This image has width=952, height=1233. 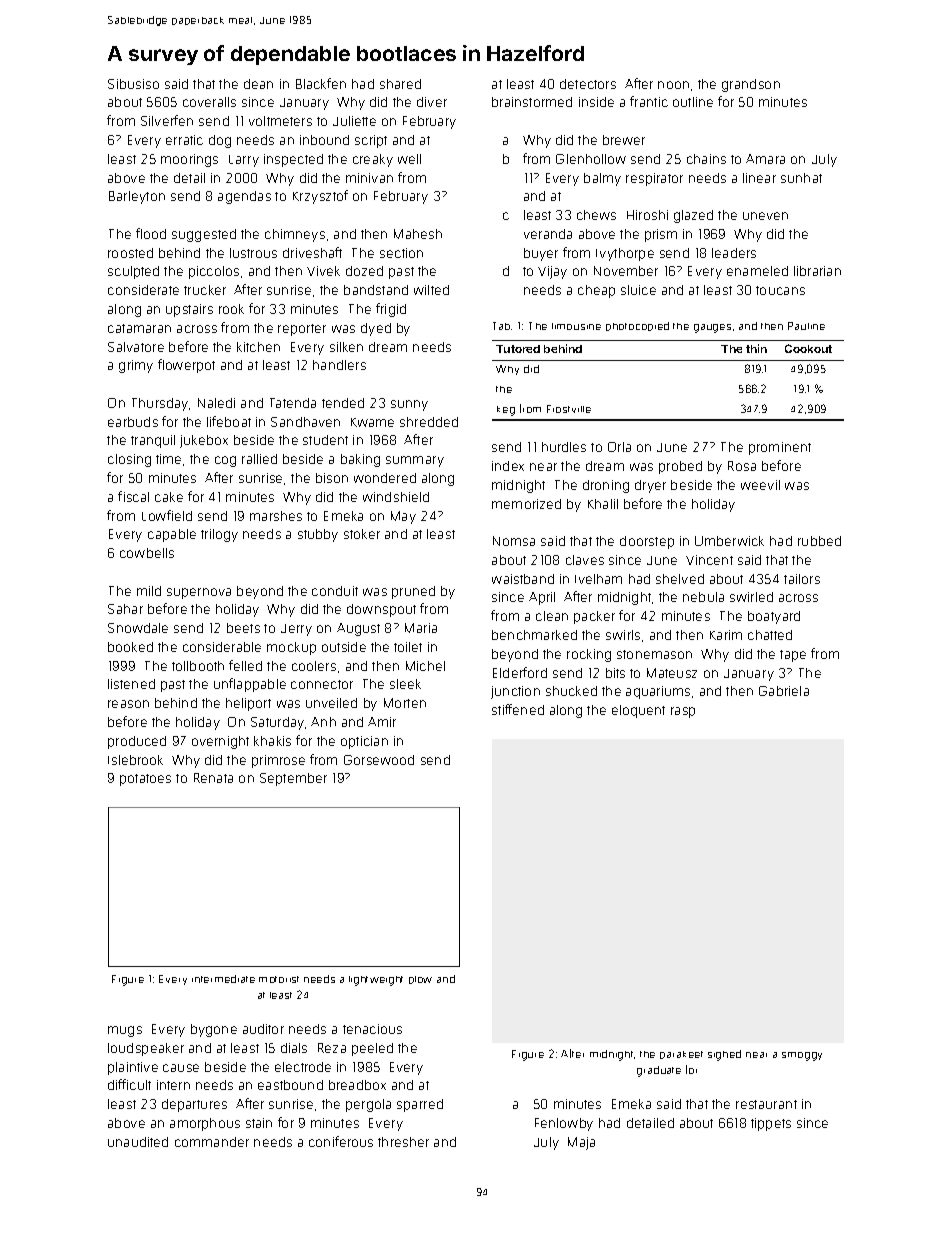 What do you see at coordinates (534, 635) in the image?
I see `benchmarked` at bounding box center [534, 635].
